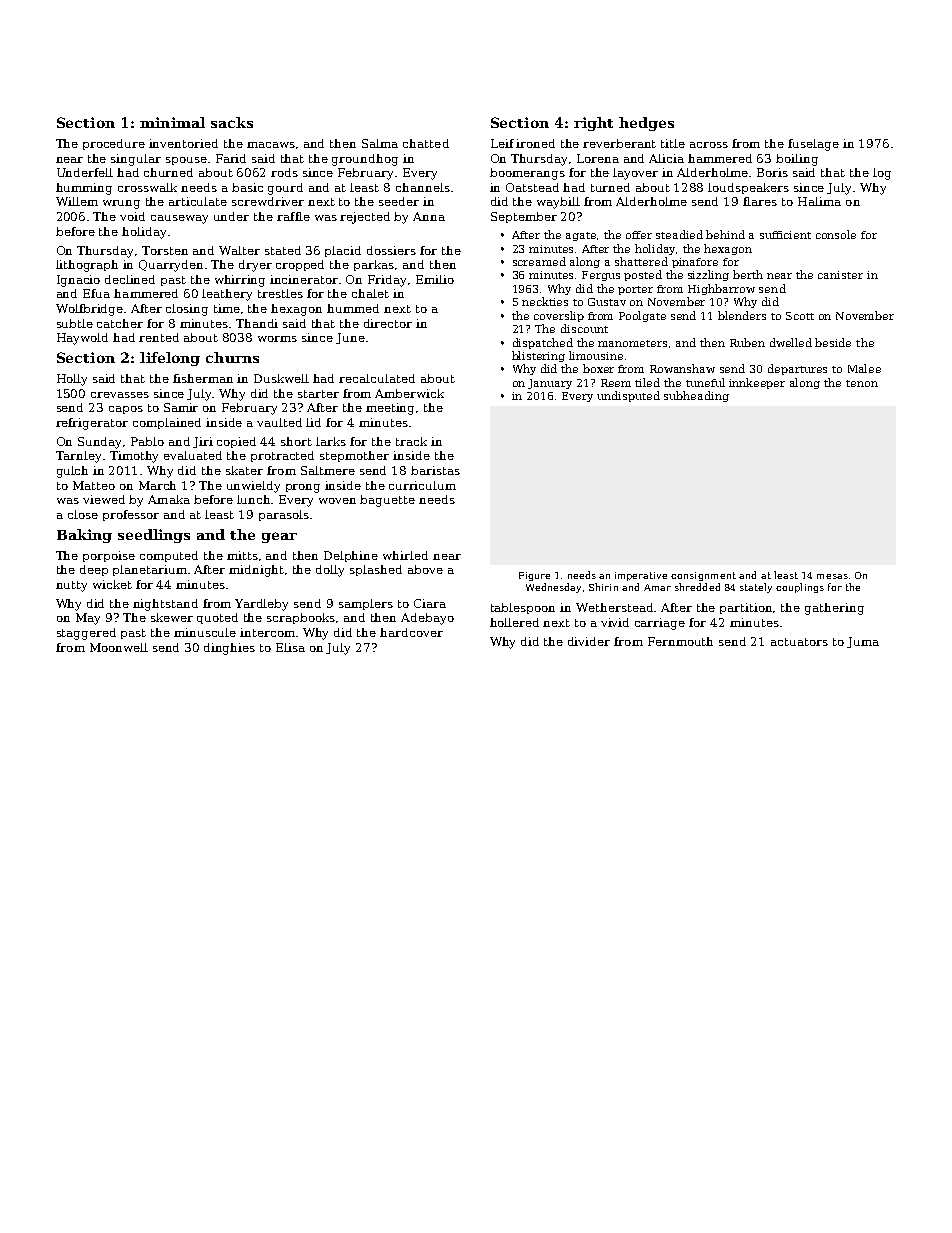 The height and width of the screenshot is (1233, 952). What do you see at coordinates (832, 576) in the screenshot?
I see `mesas` at bounding box center [832, 576].
